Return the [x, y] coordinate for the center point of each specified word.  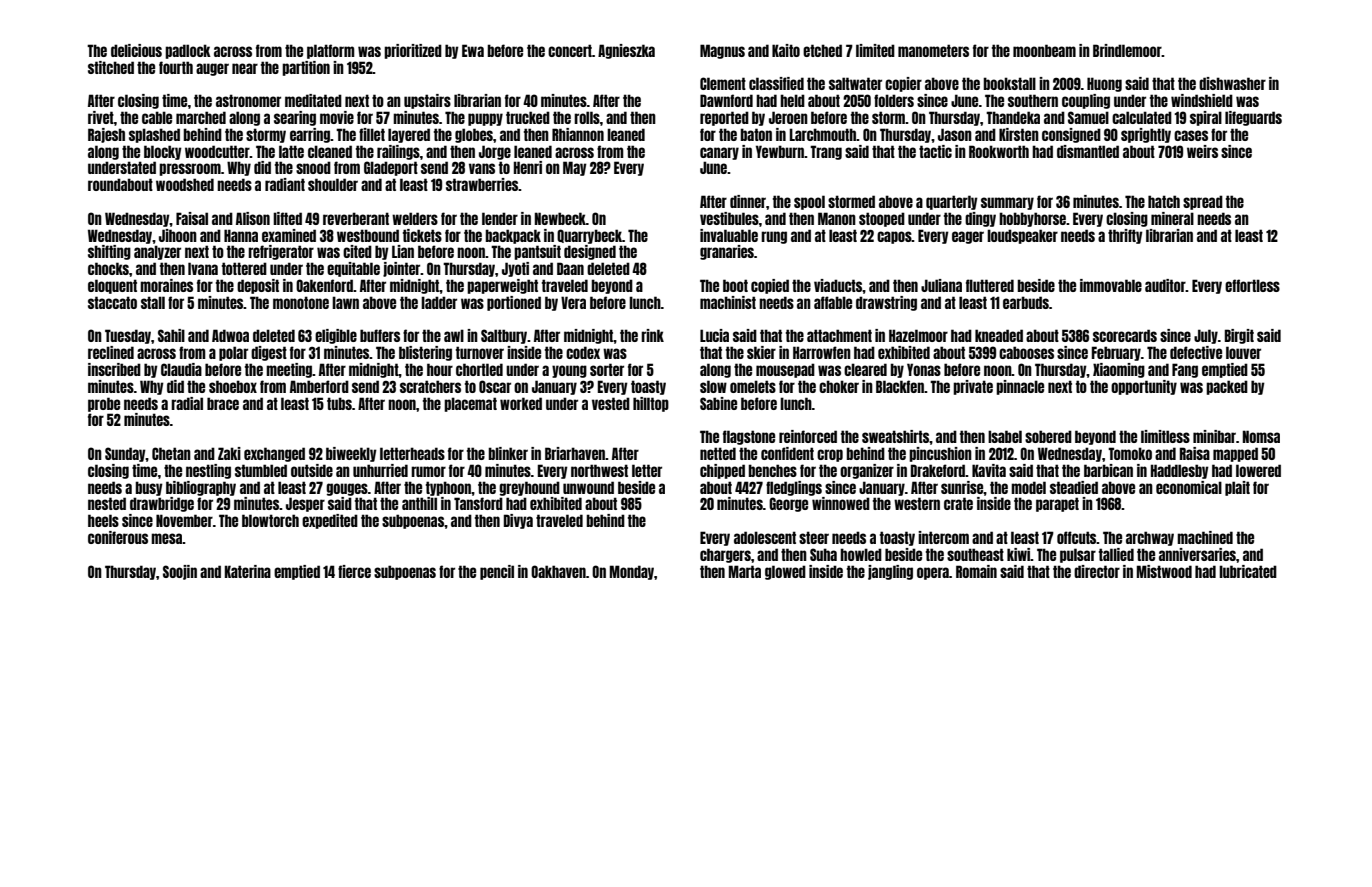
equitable [353, 269]
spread [1203, 202]
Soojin [180, 572]
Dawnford [726, 100]
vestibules [729, 218]
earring [310, 135]
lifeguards [1253, 118]
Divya [518, 521]
